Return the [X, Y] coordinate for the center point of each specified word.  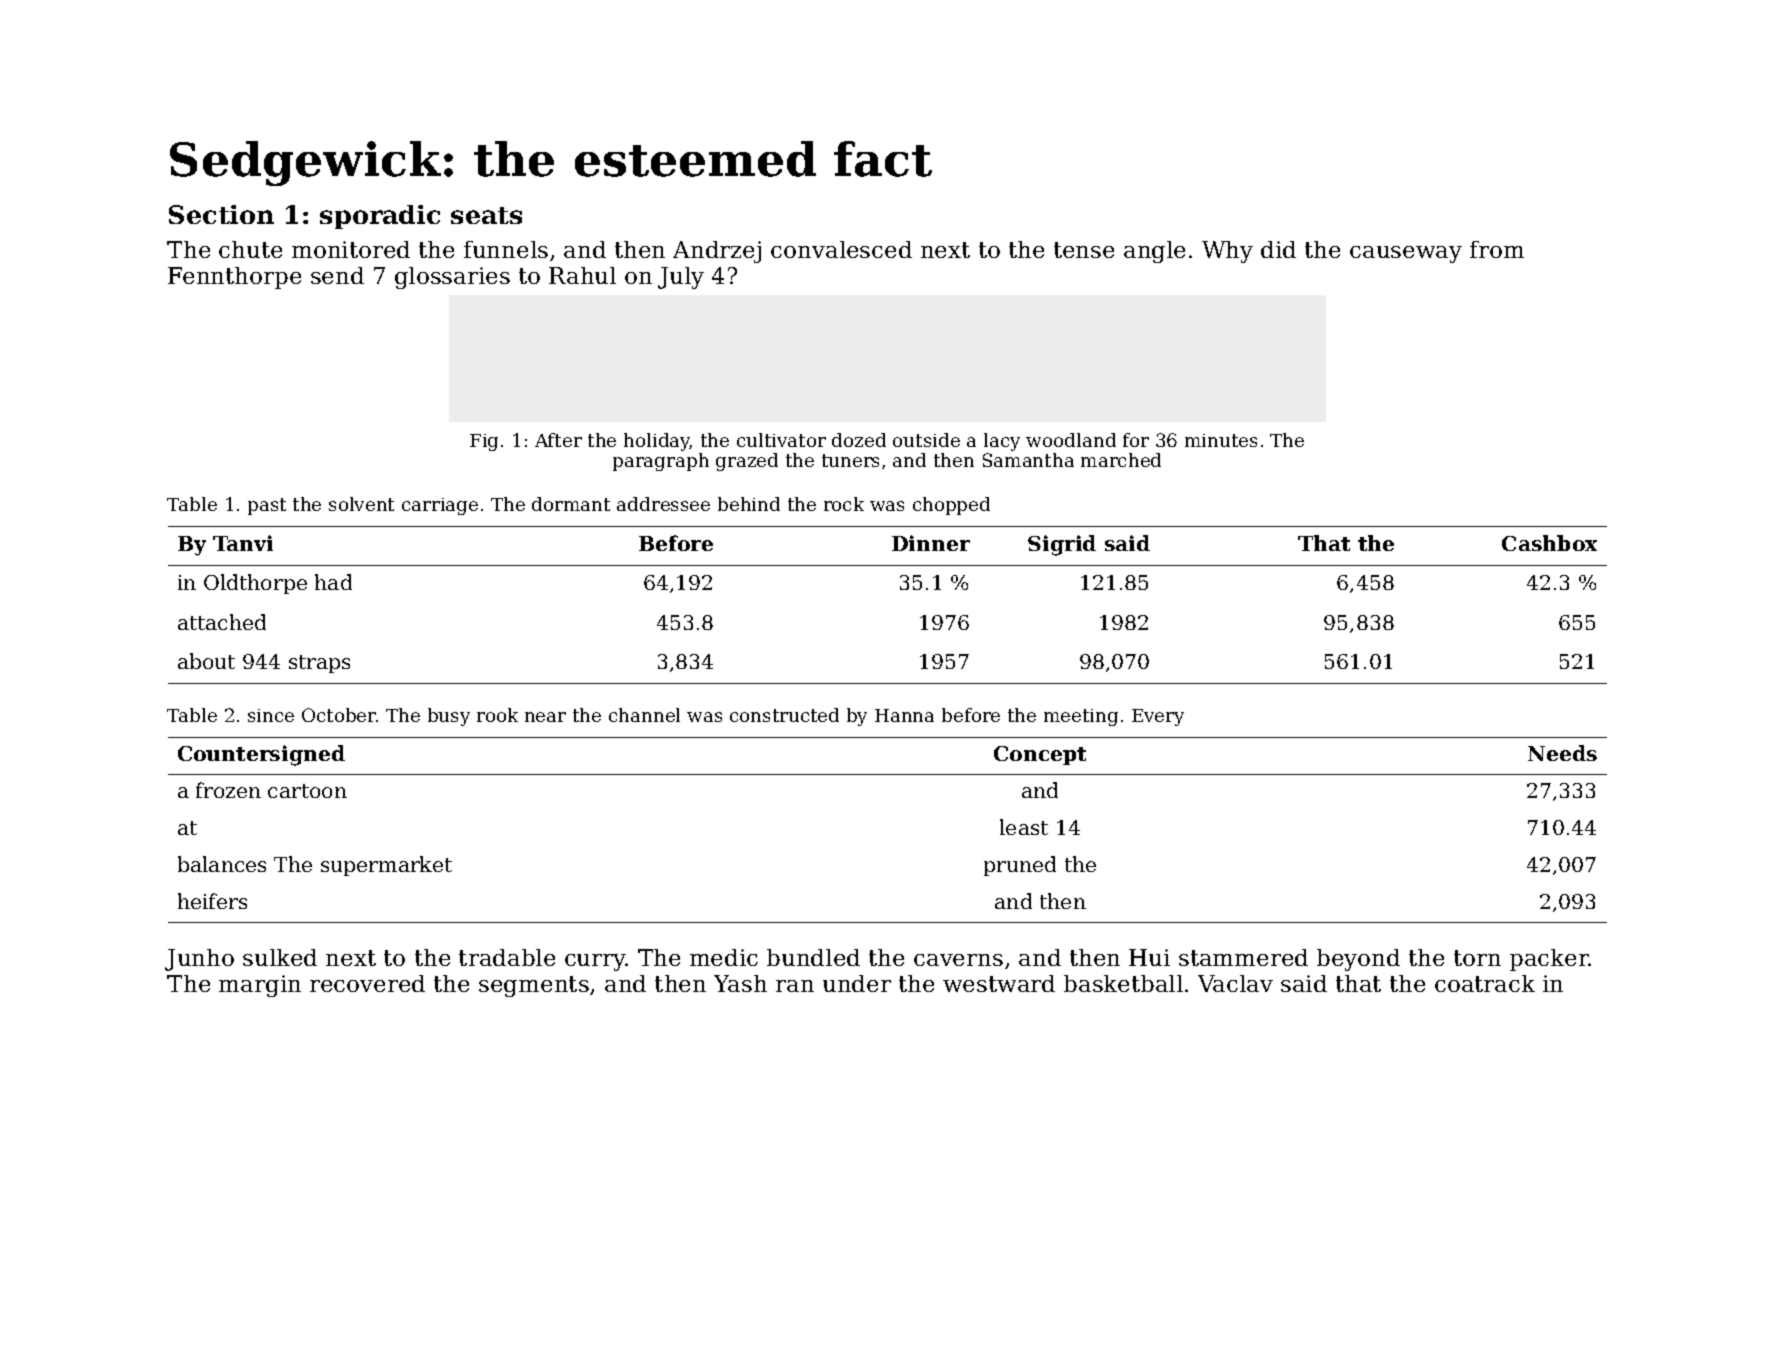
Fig [484, 442]
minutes [1221, 440]
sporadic [380, 217]
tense [1084, 250]
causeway [1406, 254]
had [333, 582]
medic [724, 957]
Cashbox [1549, 543]
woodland [1071, 440]
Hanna [904, 715]
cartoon [307, 791]
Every [1158, 717]
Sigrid [1062, 545]
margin [260, 986]
